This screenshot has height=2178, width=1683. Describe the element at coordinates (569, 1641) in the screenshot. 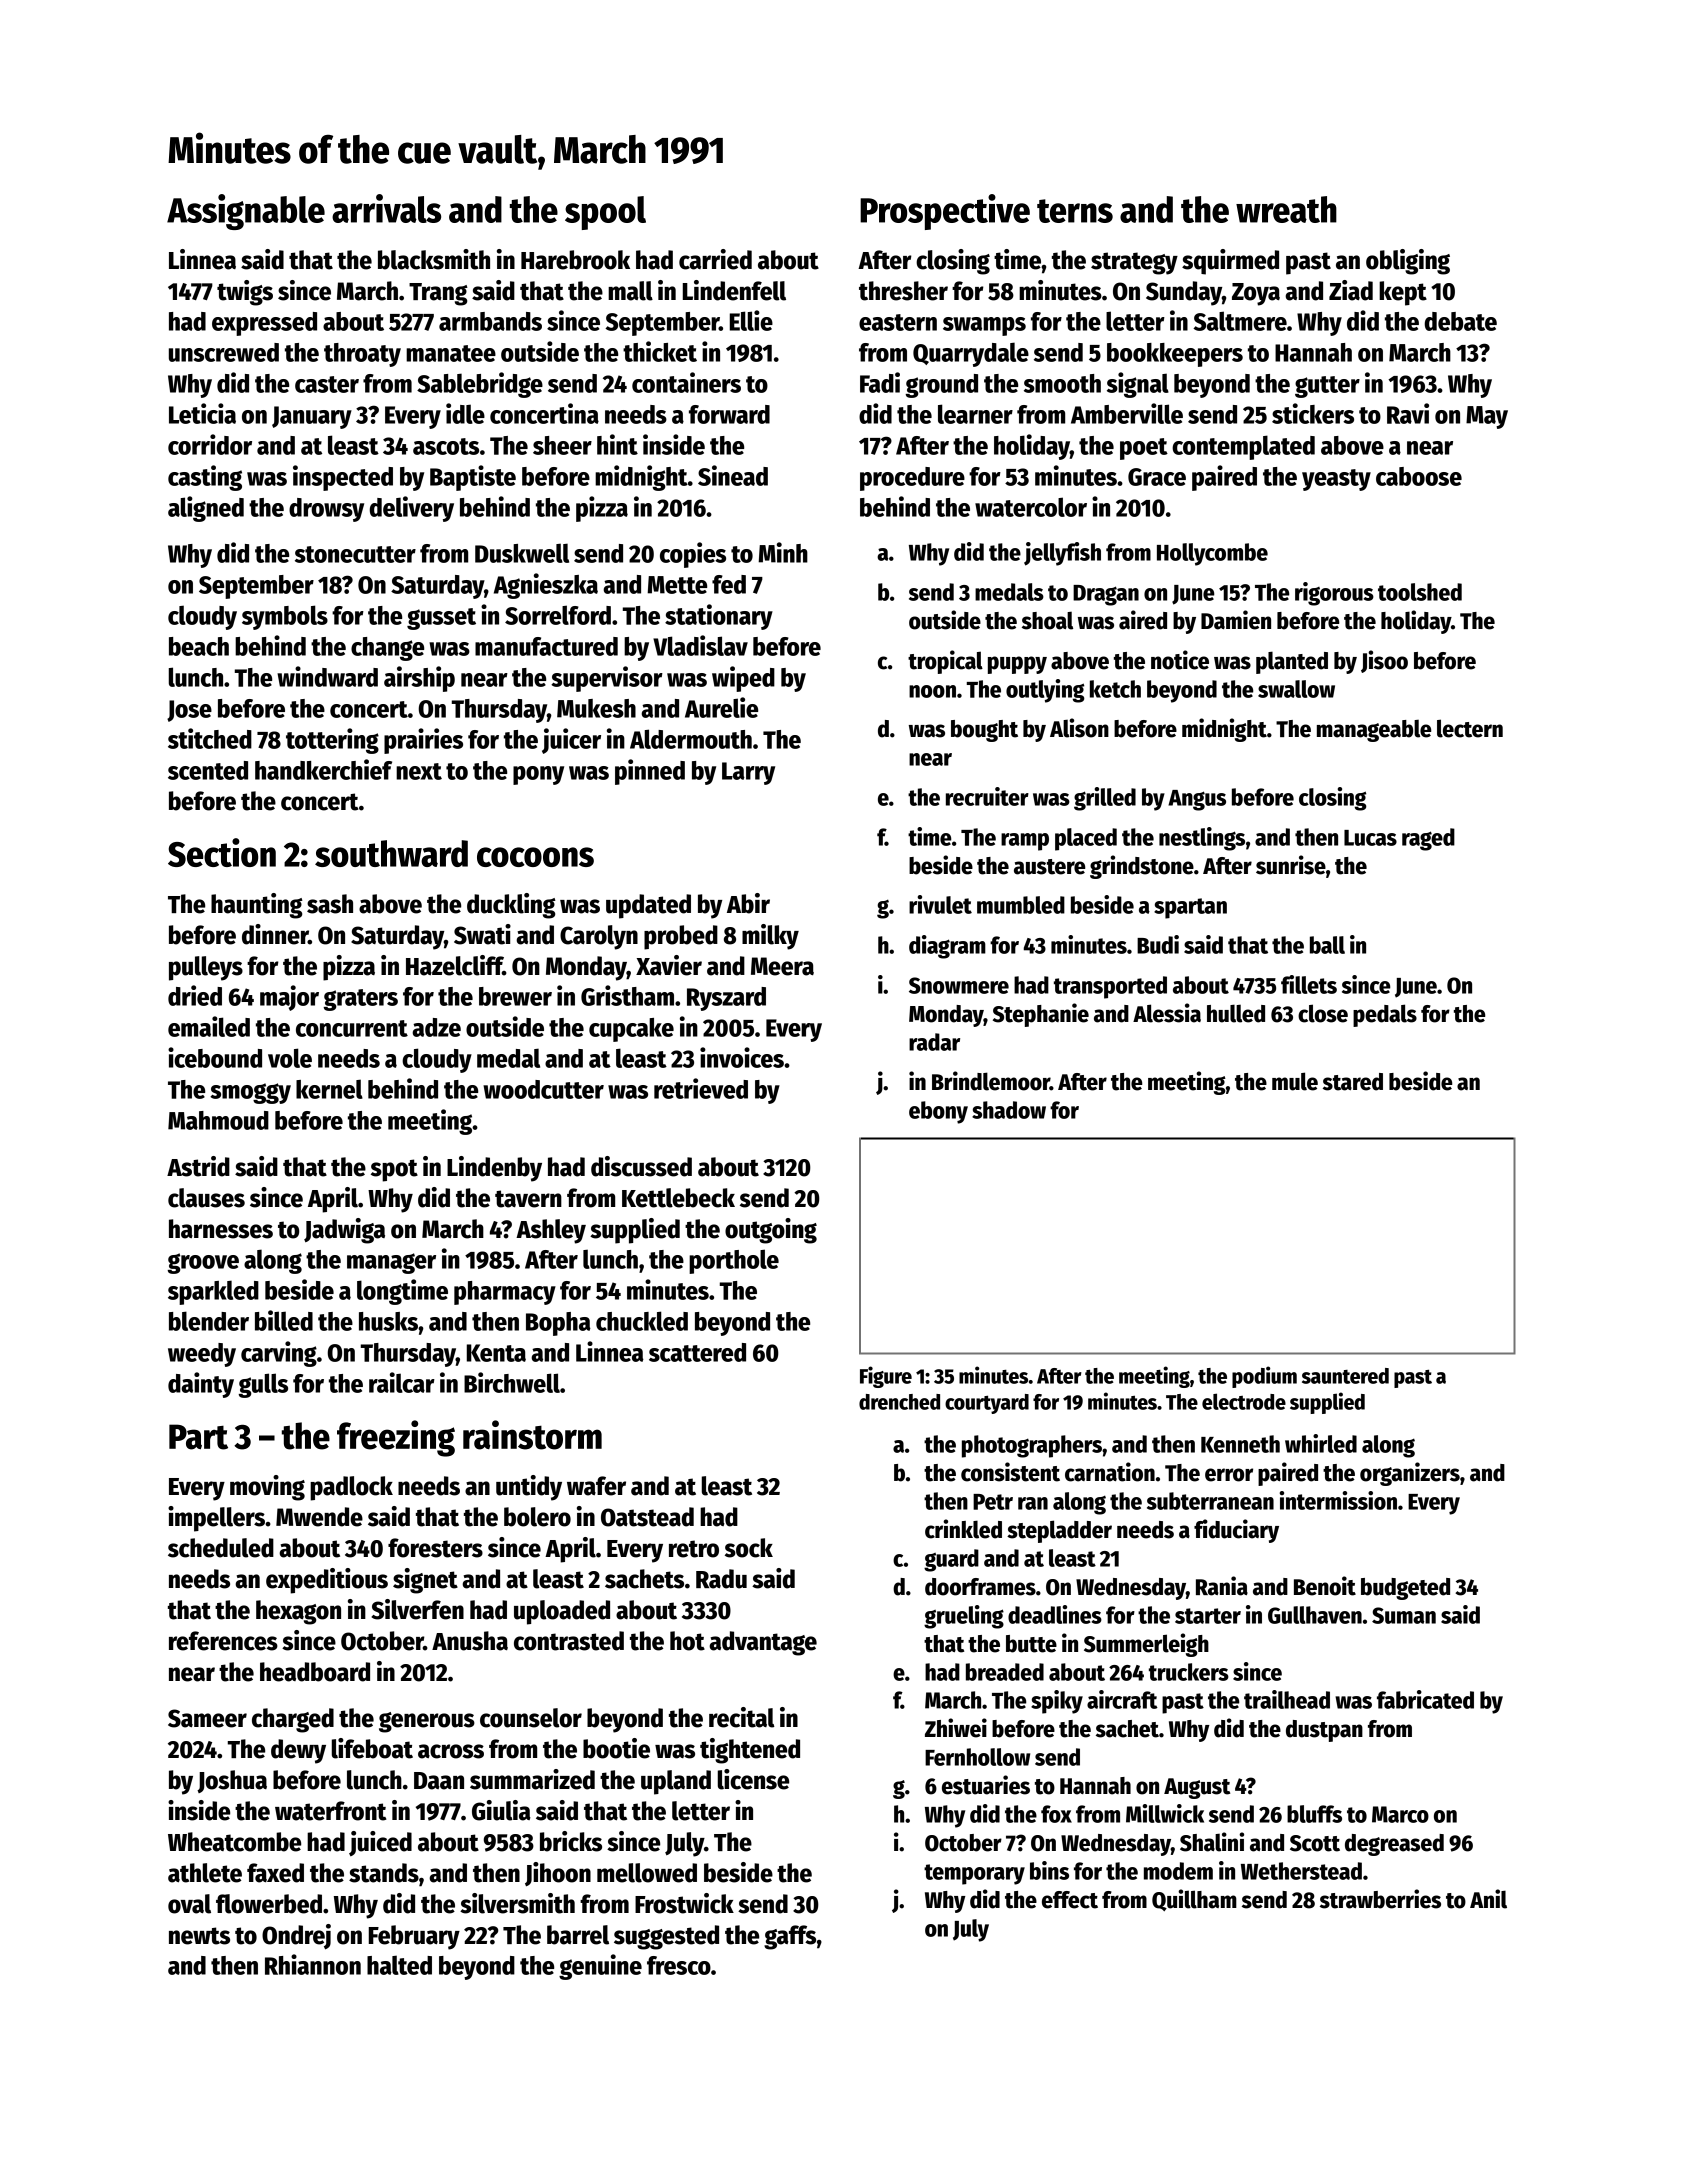

I see `contrasted` at that location.
